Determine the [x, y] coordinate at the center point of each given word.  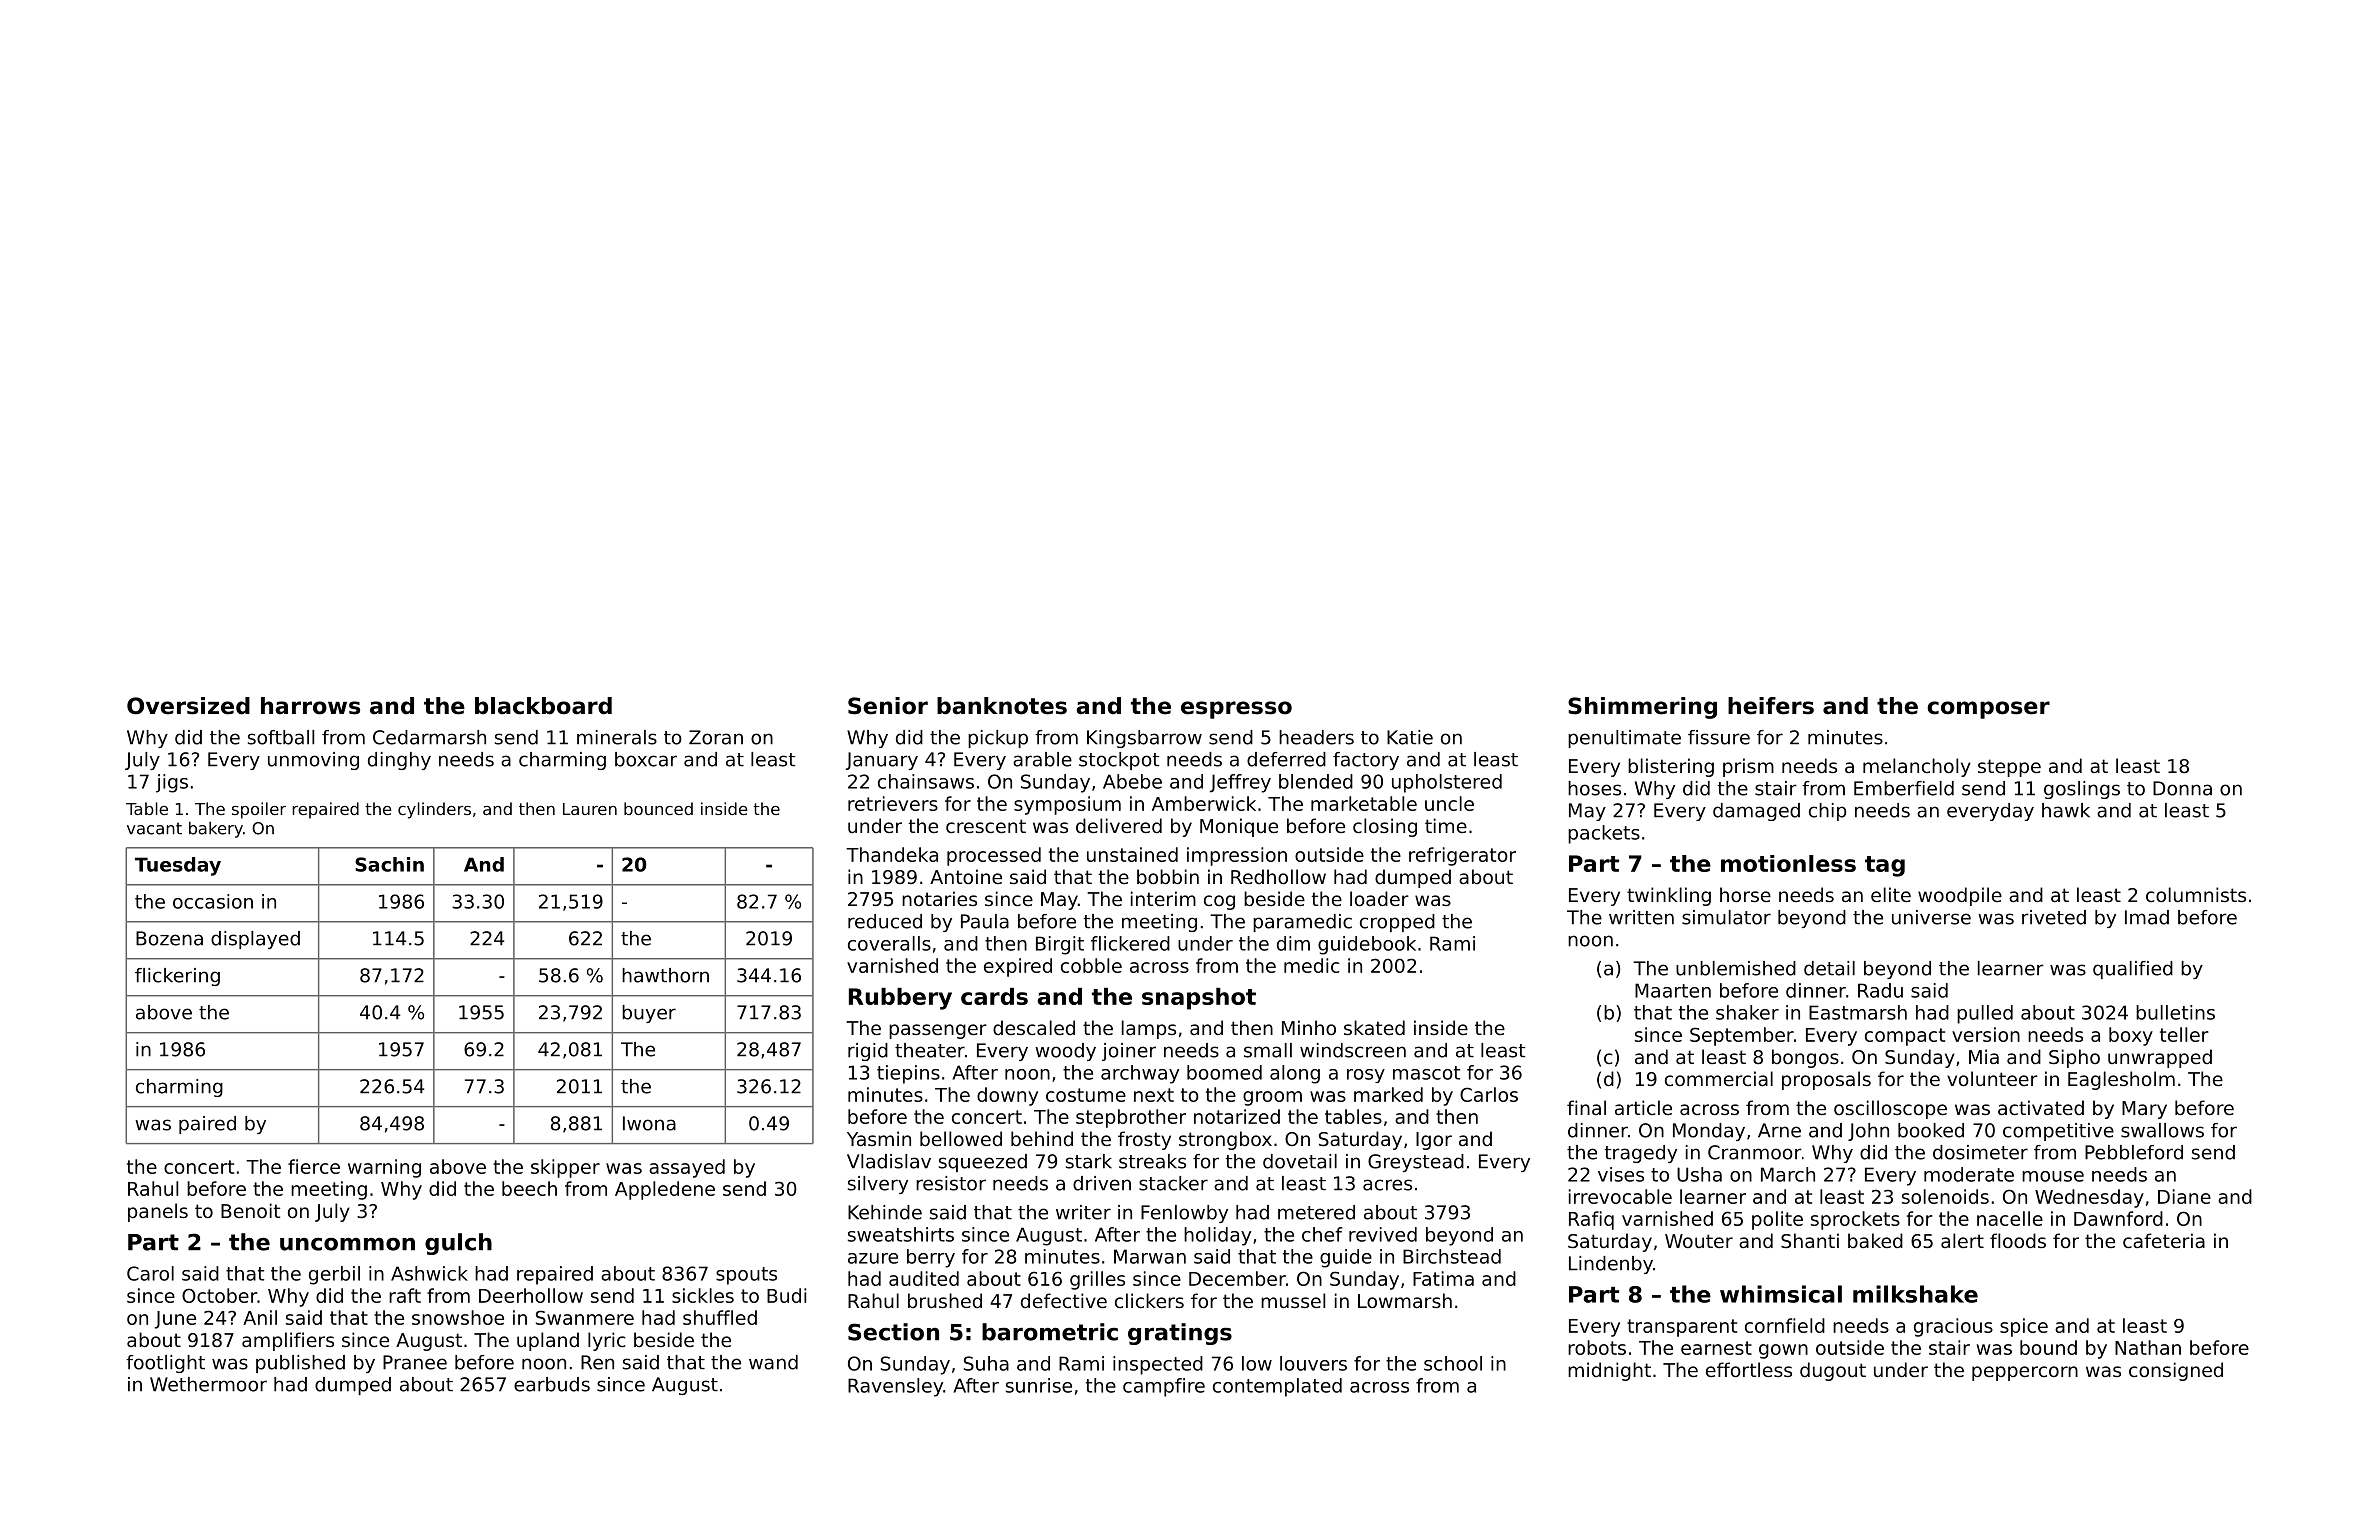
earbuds [552, 1384]
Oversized [188, 706]
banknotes [1002, 706]
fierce [314, 1166]
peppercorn [2025, 1373]
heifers [1771, 706]
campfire [1164, 1387]
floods [2018, 1240]
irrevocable [1620, 1196]
